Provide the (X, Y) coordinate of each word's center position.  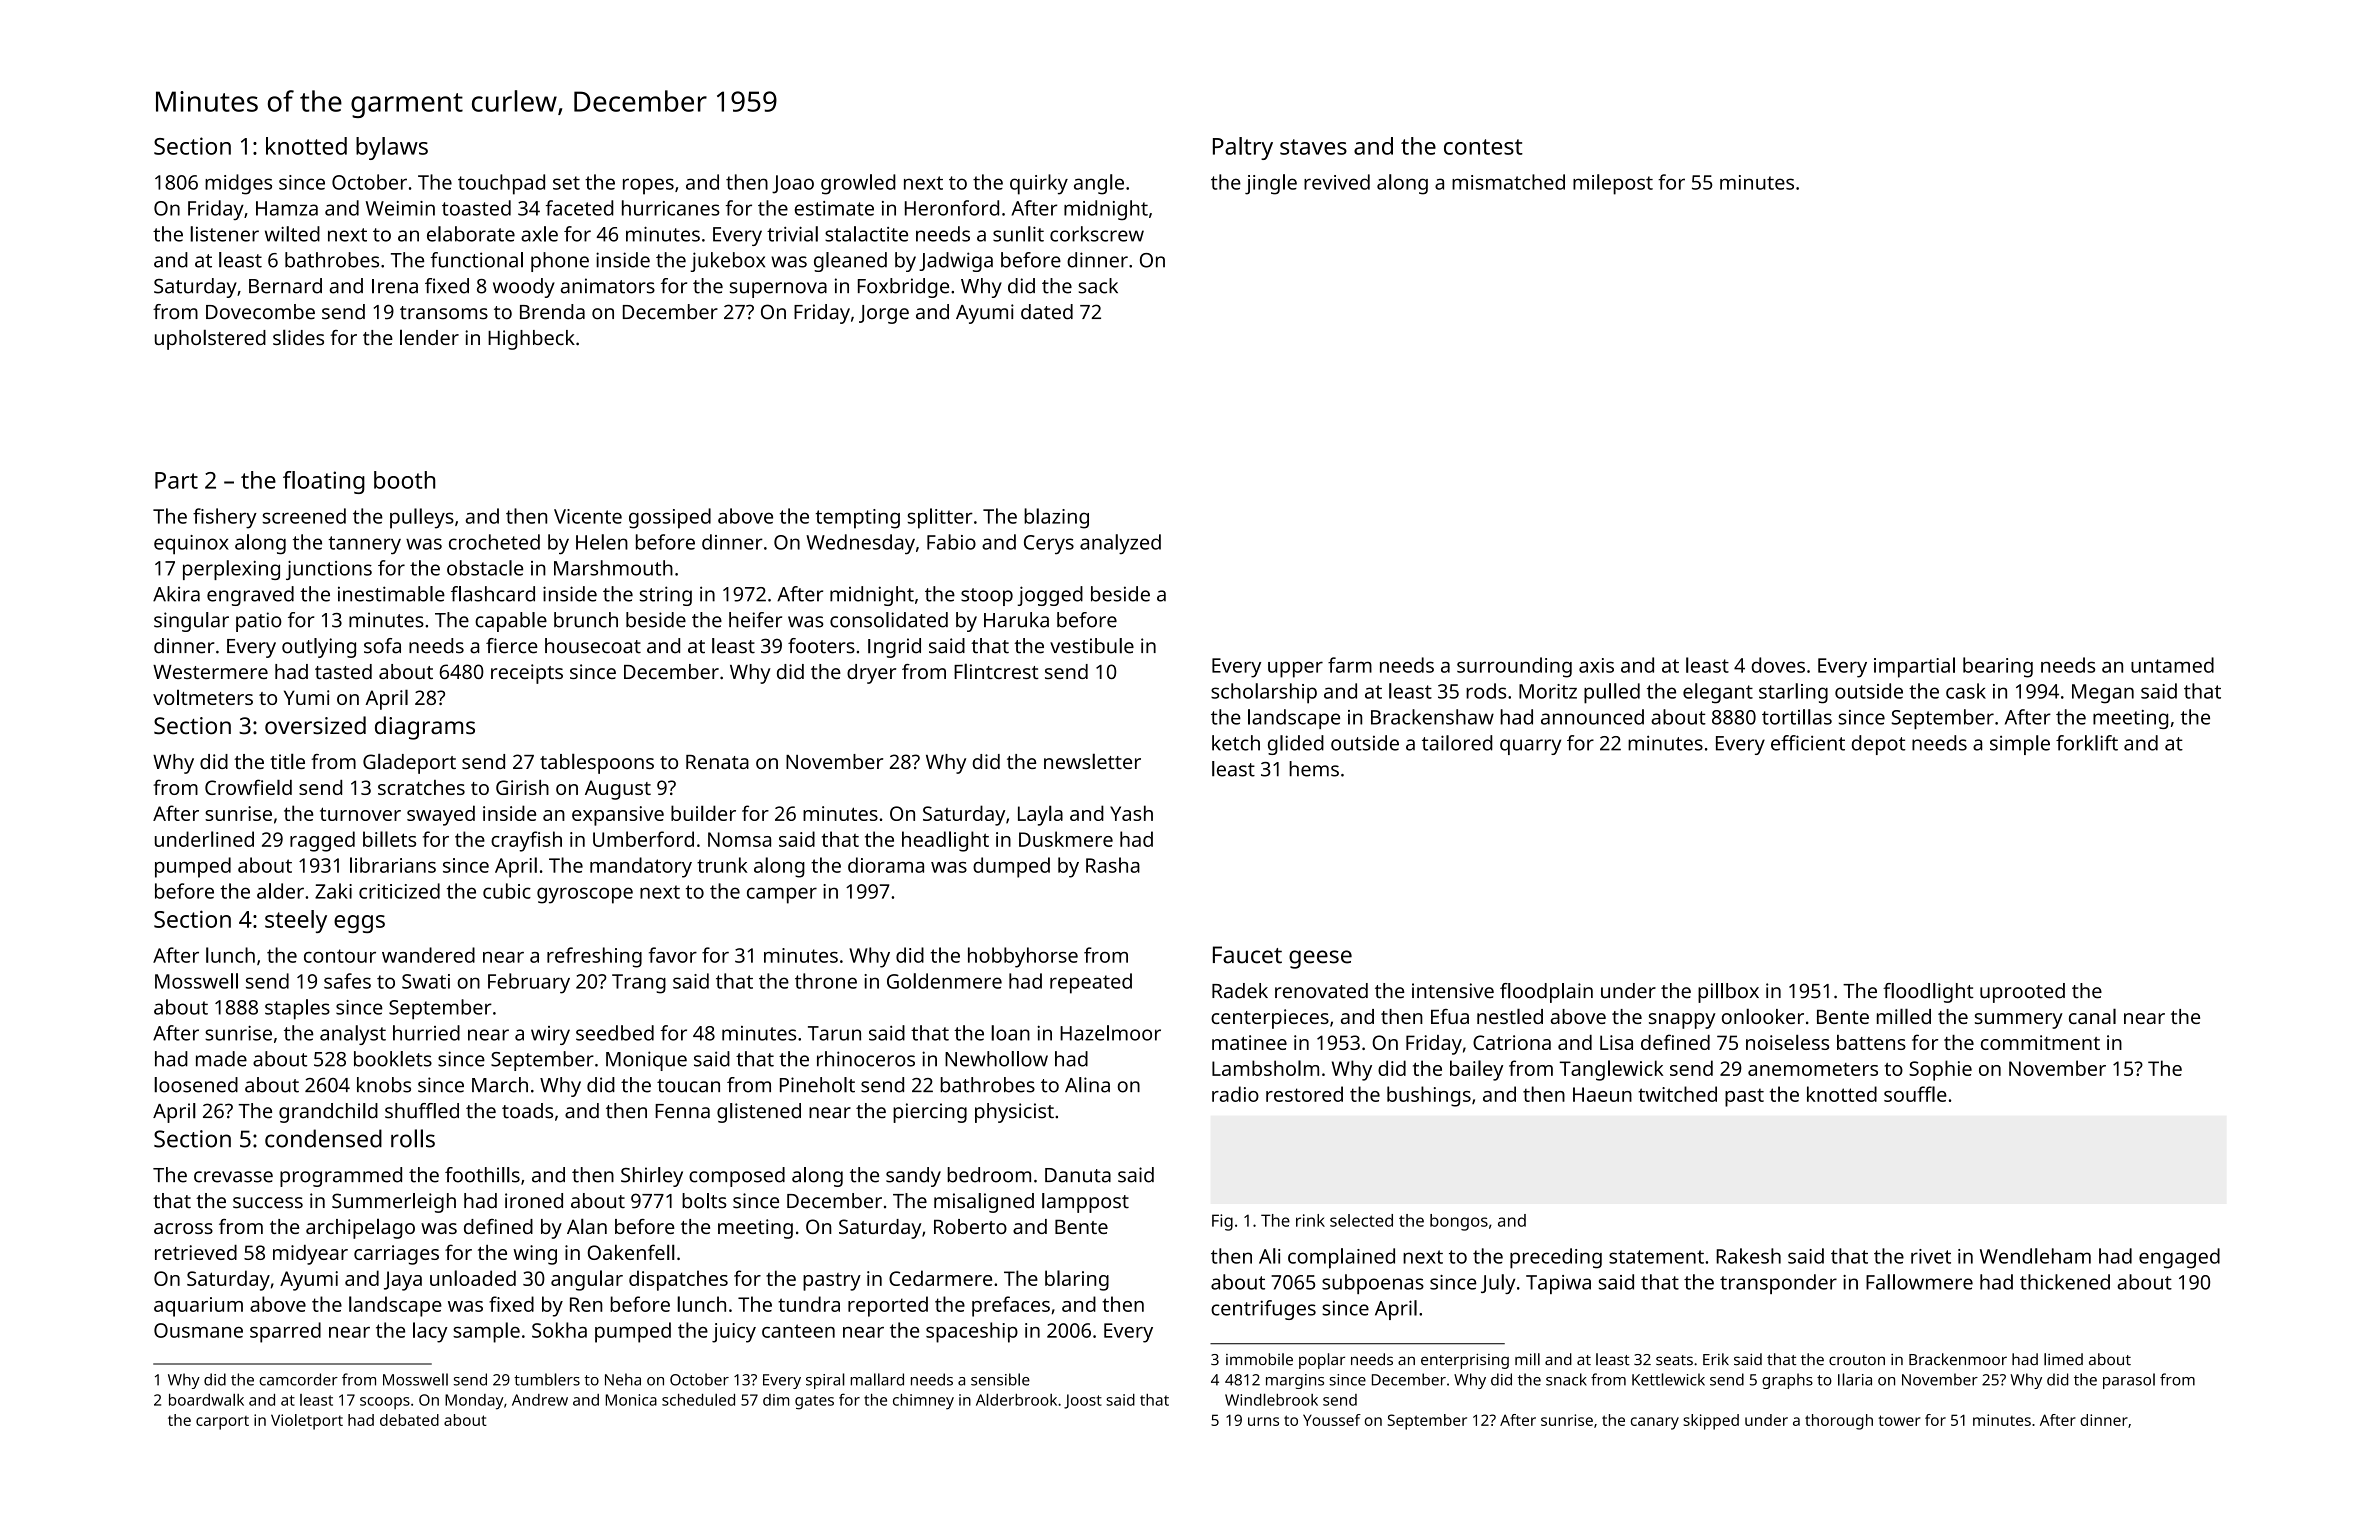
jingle (1271, 184)
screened (304, 516)
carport (222, 1423)
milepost (1613, 184)
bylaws (392, 148)
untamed (2172, 665)
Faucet (1247, 955)
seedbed (615, 1033)
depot (1879, 745)
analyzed (1120, 544)
